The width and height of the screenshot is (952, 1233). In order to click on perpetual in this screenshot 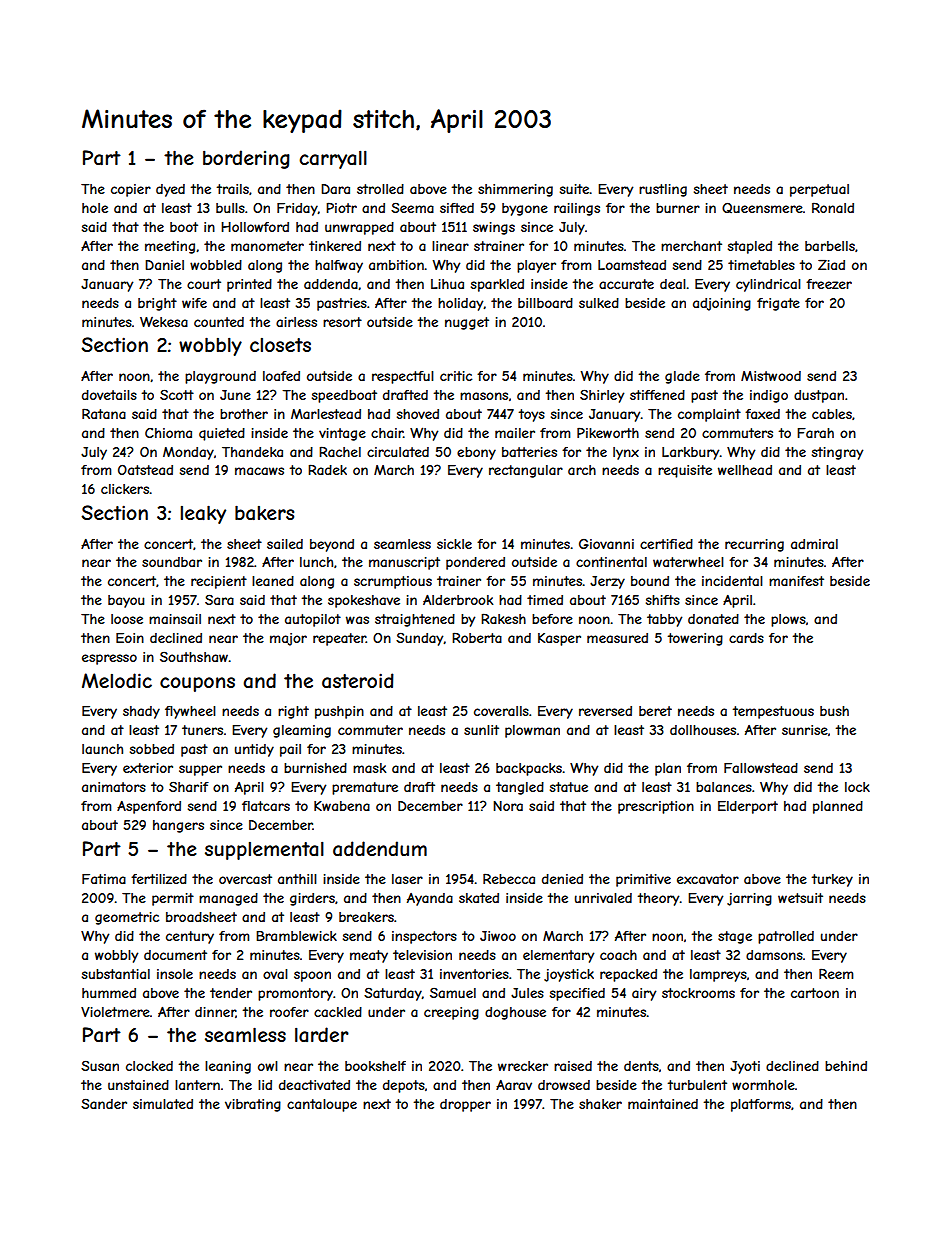, I will do `click(819, 190)`.
